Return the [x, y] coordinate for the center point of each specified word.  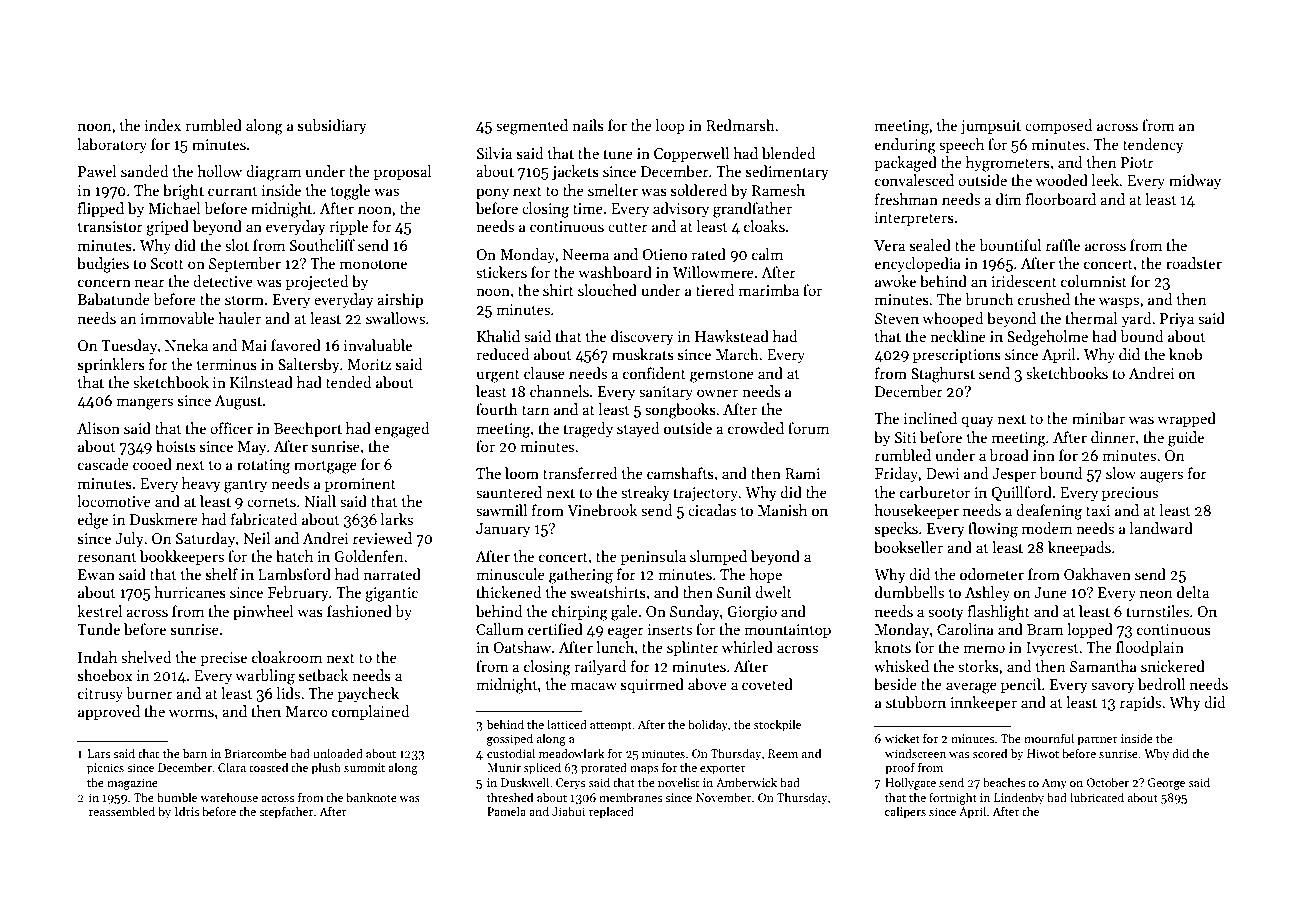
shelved [146, 657]
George [1166, 784]
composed [1059, 126]
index [163, 125]
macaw [594, 686]
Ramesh [778, 190]
